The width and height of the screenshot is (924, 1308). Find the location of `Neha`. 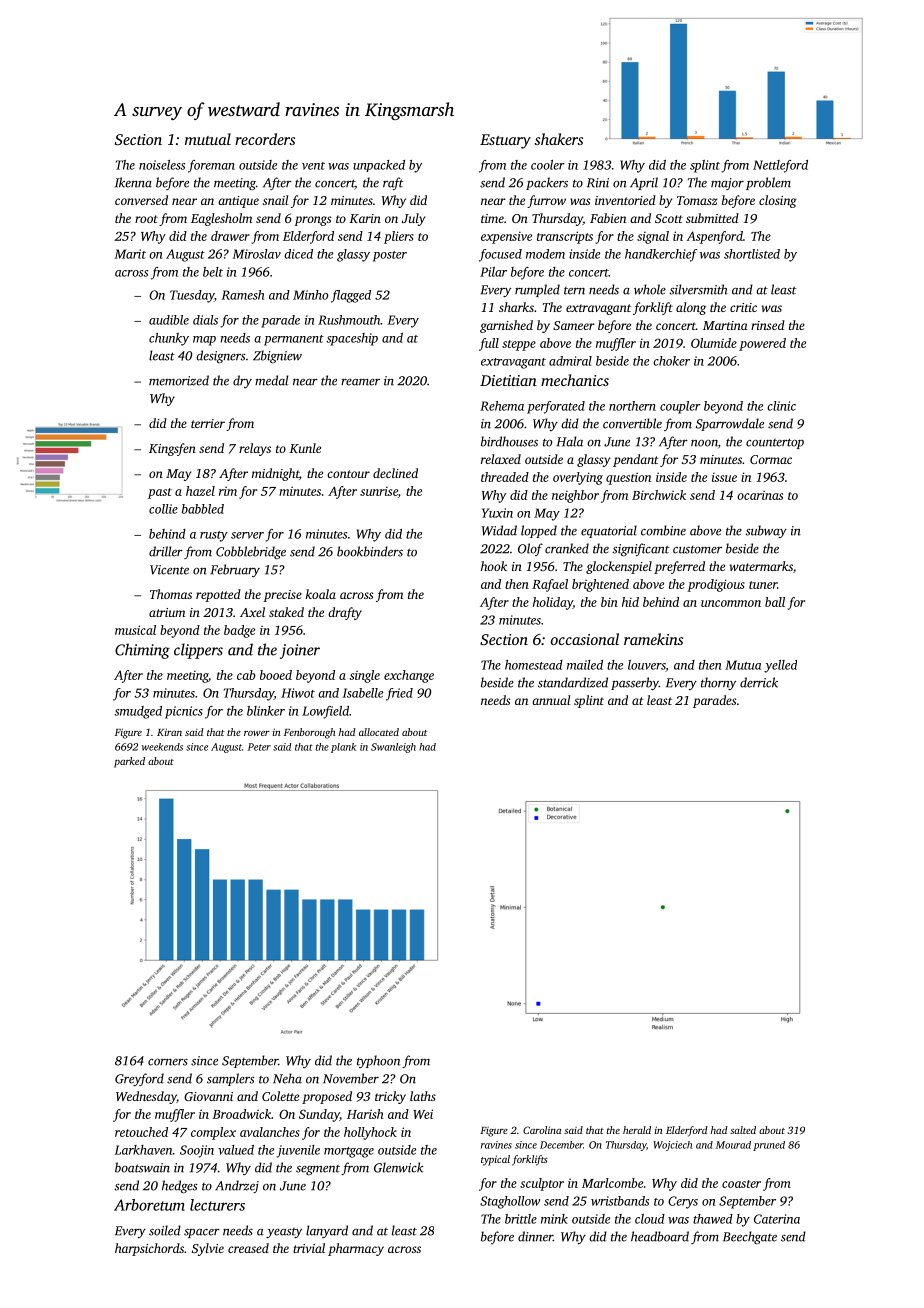

Neha is located at coordinates (287, 1078).
